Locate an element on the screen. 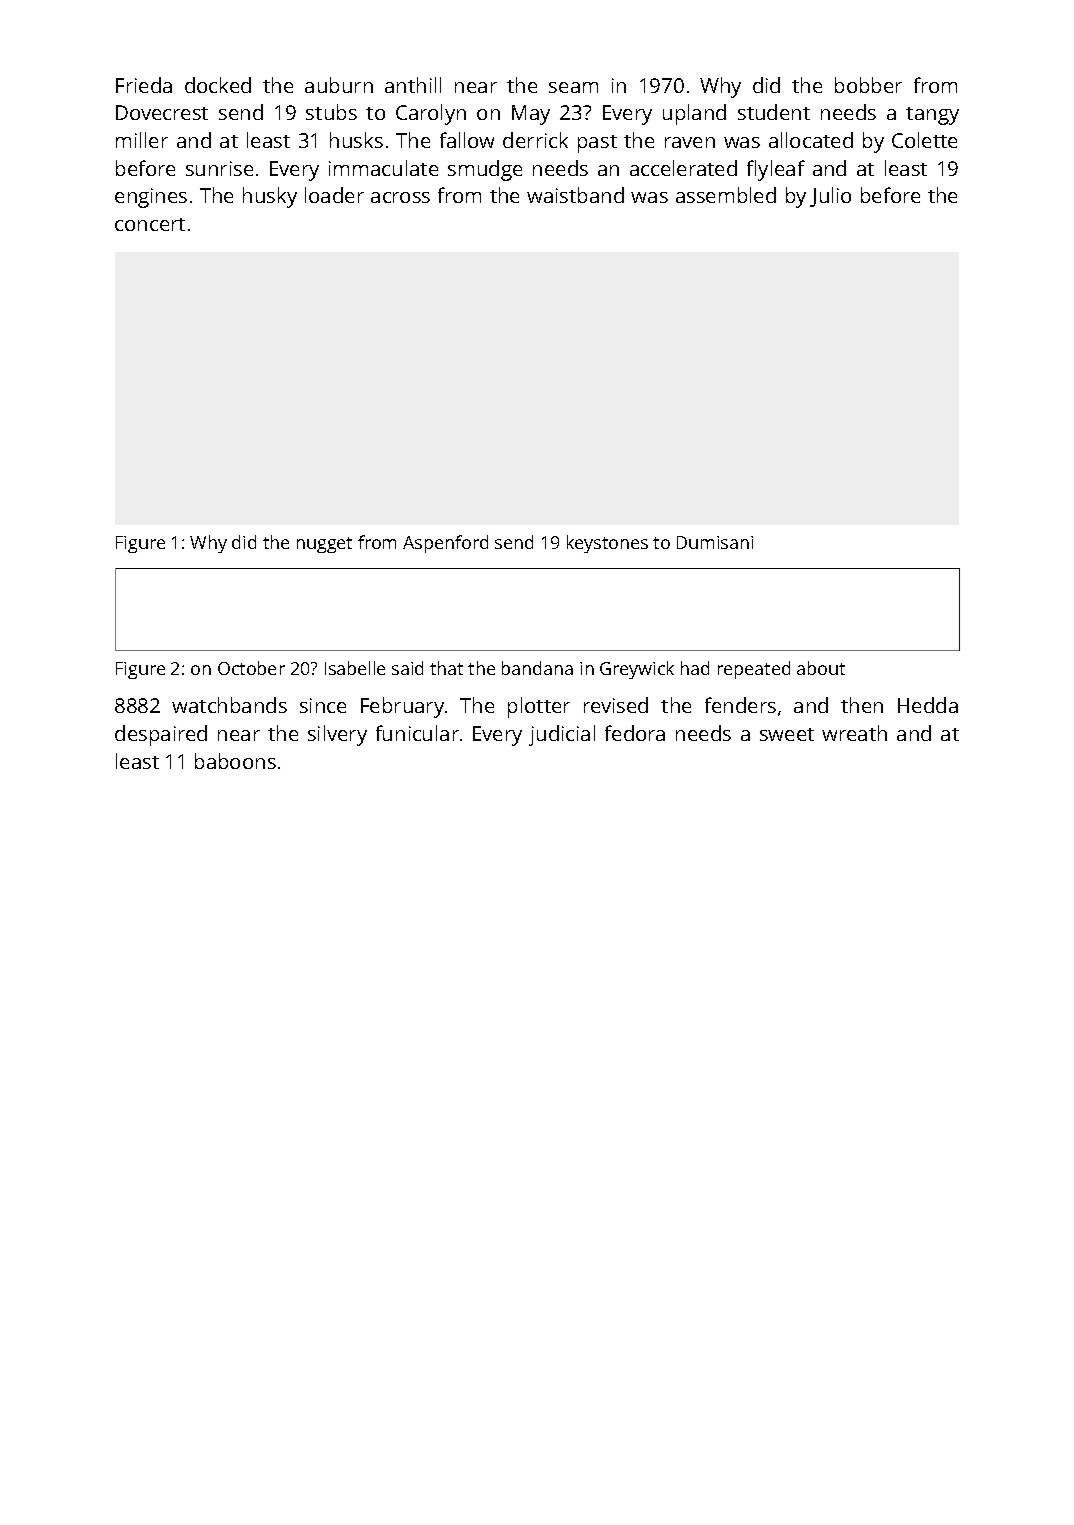 This screenshot has width=1074, height=1525. nugget is located at coordinates (324, 545).
